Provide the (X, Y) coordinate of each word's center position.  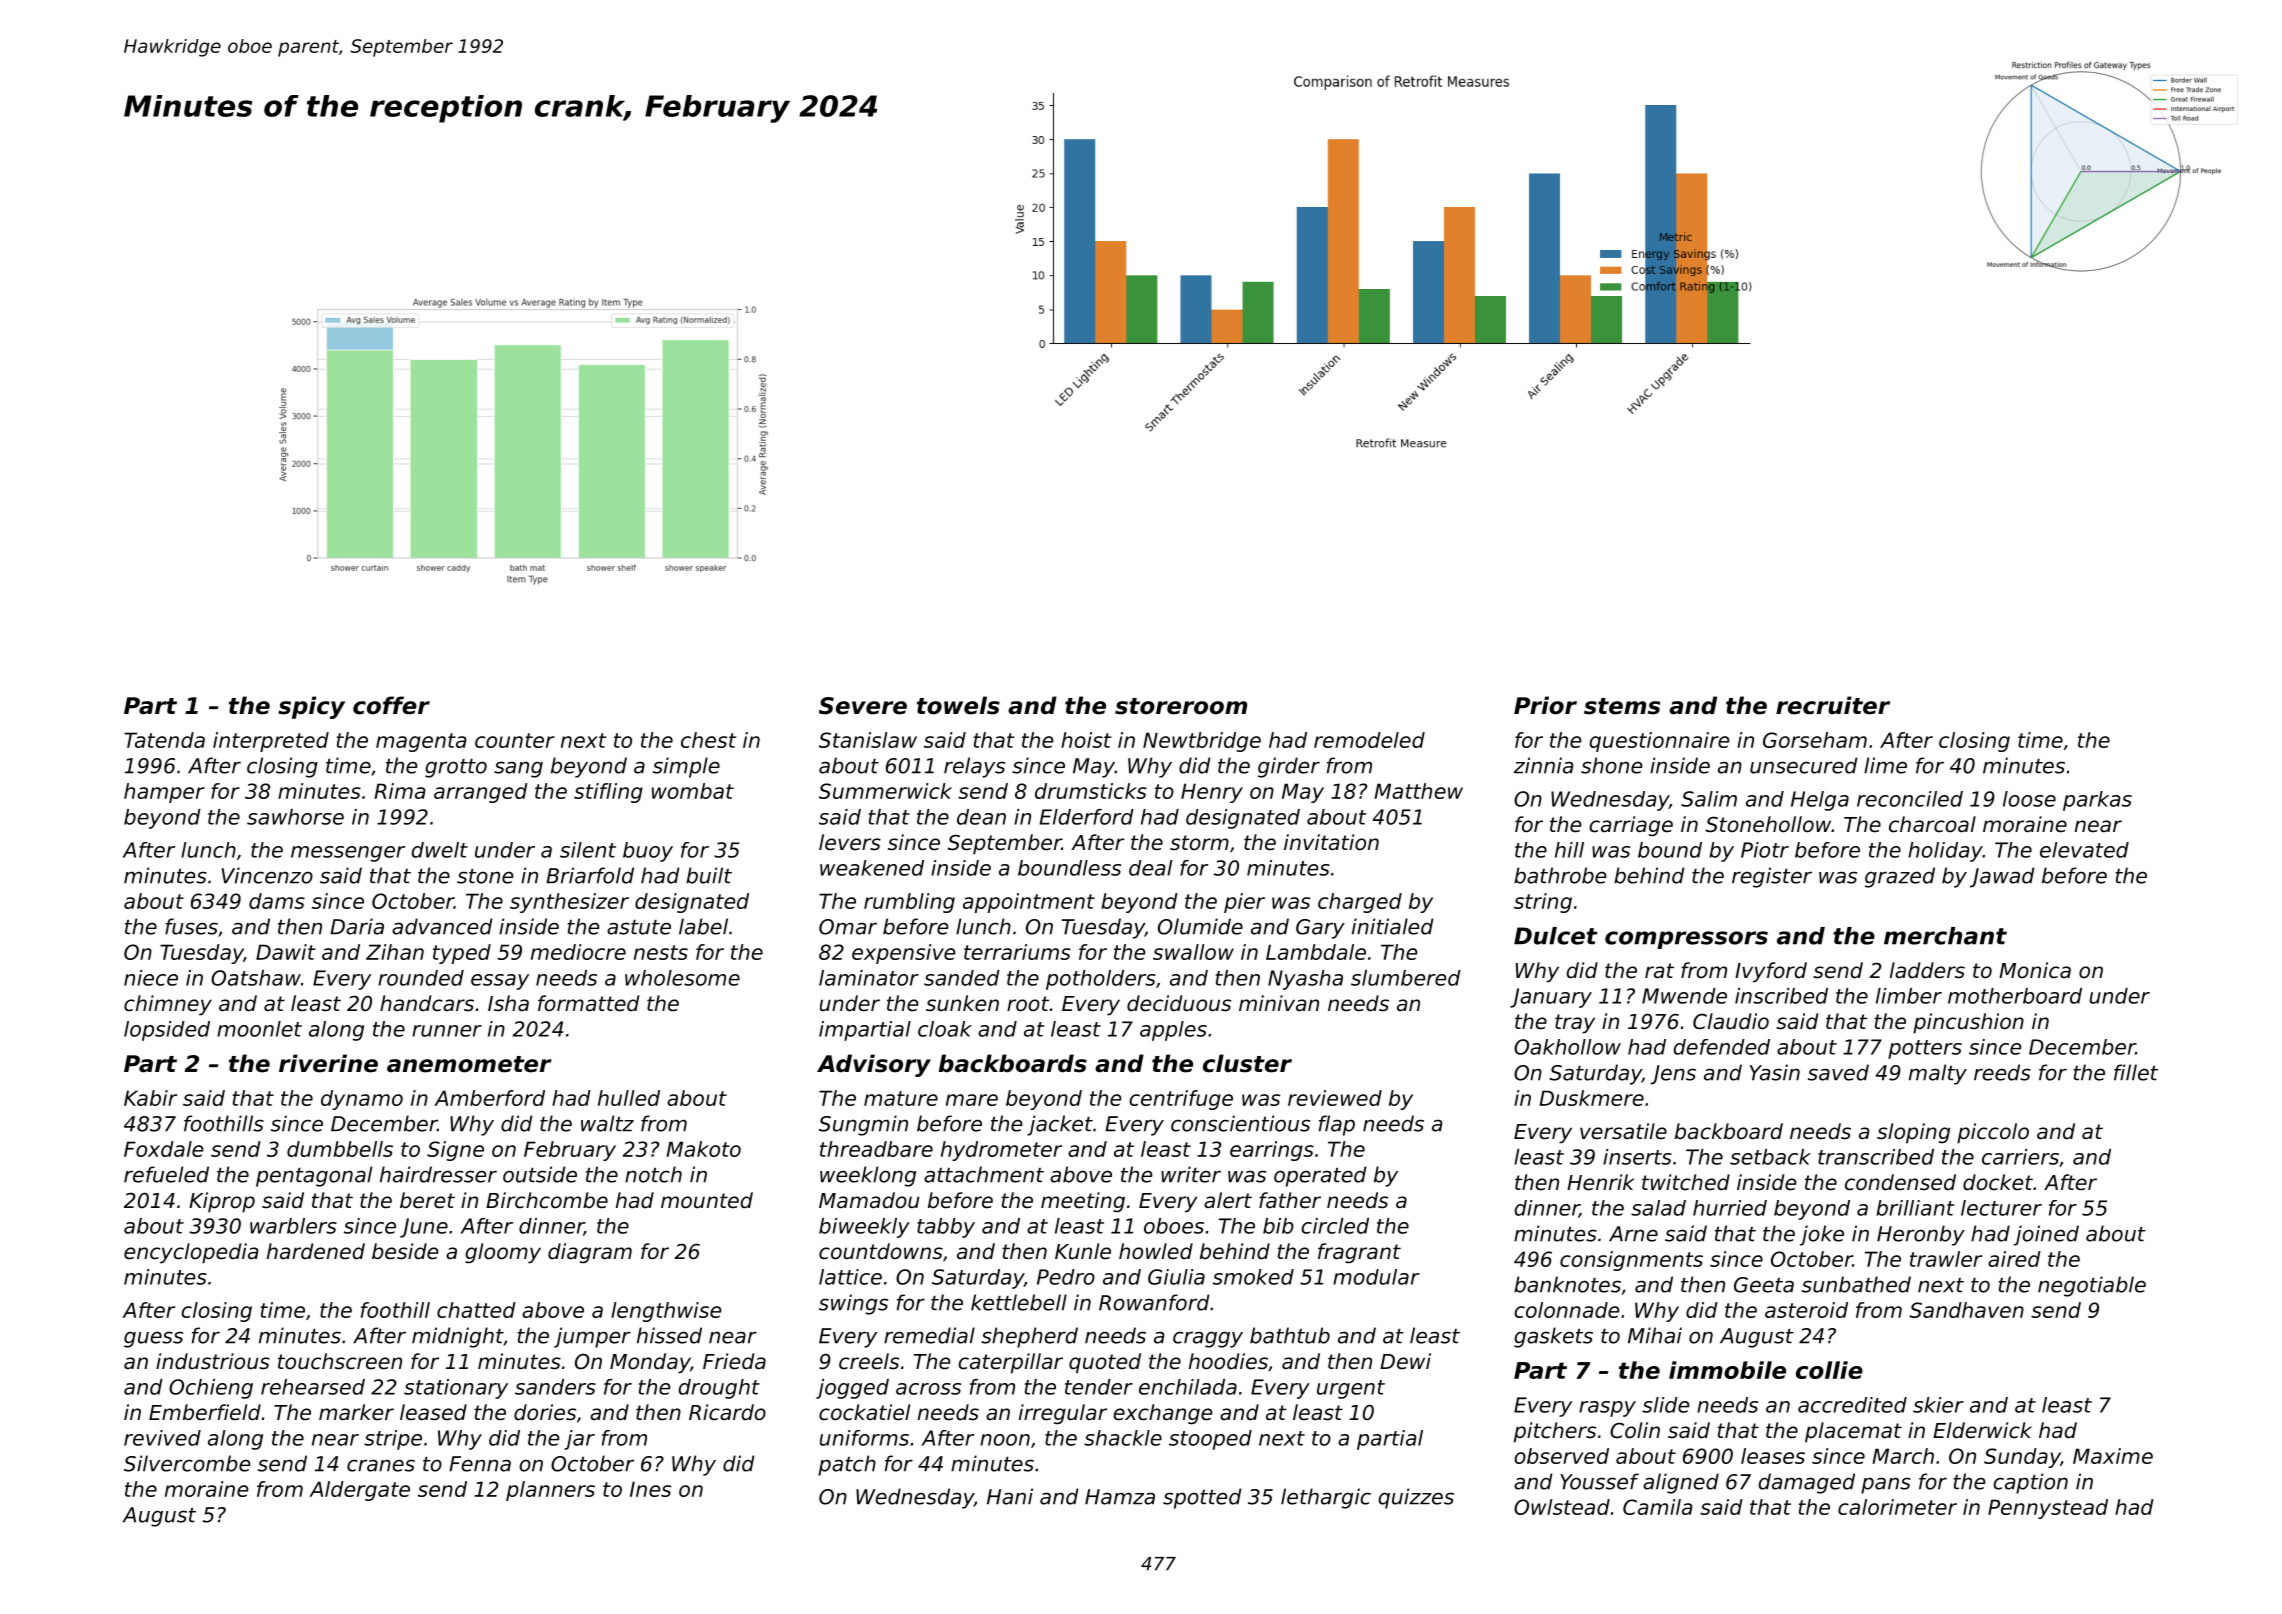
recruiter (1833, 705)
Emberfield (205, 1412)
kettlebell (1019, 1302)
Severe (863, 706)
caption (2030, 1483)
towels (958, 705)
